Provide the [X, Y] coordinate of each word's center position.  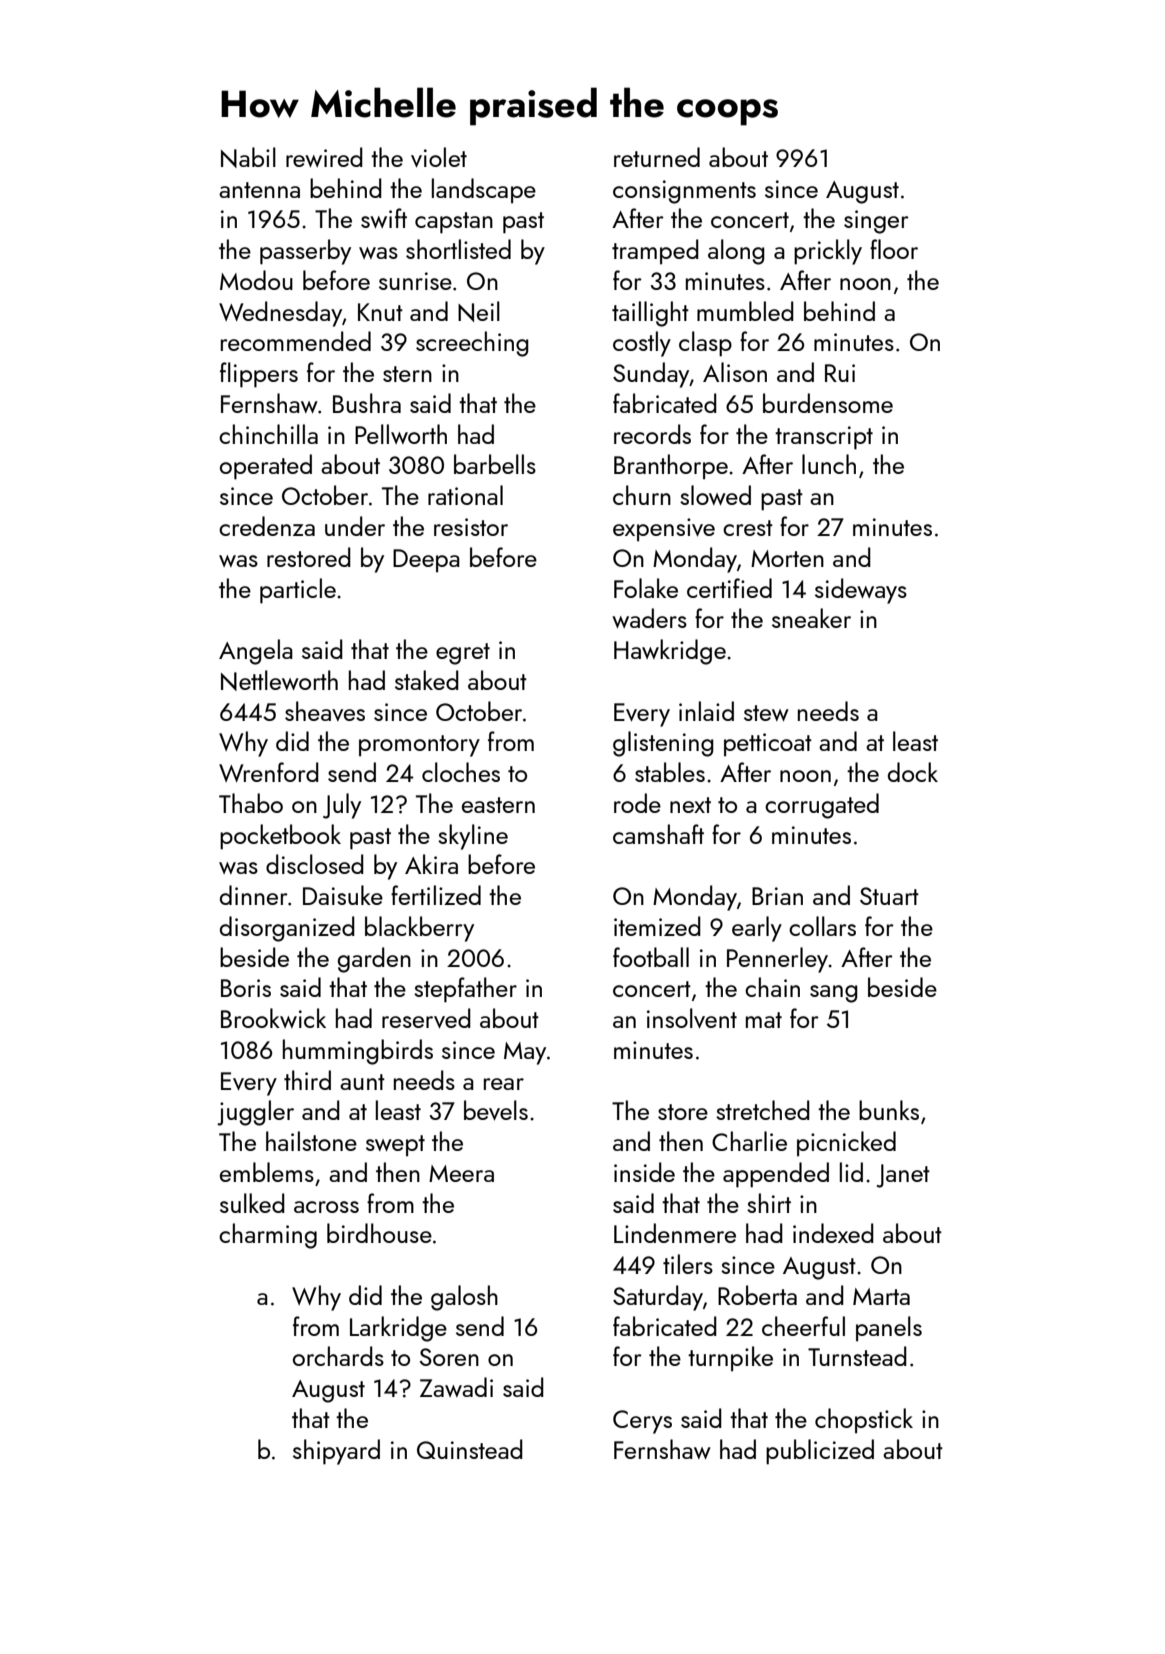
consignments [684, 192]
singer [876, 222]
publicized [820, 1452]
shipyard [336, 1452]
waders [649, 618]
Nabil [248, 157]
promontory [419, 746]
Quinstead [470, 1449]
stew [766, 713]
